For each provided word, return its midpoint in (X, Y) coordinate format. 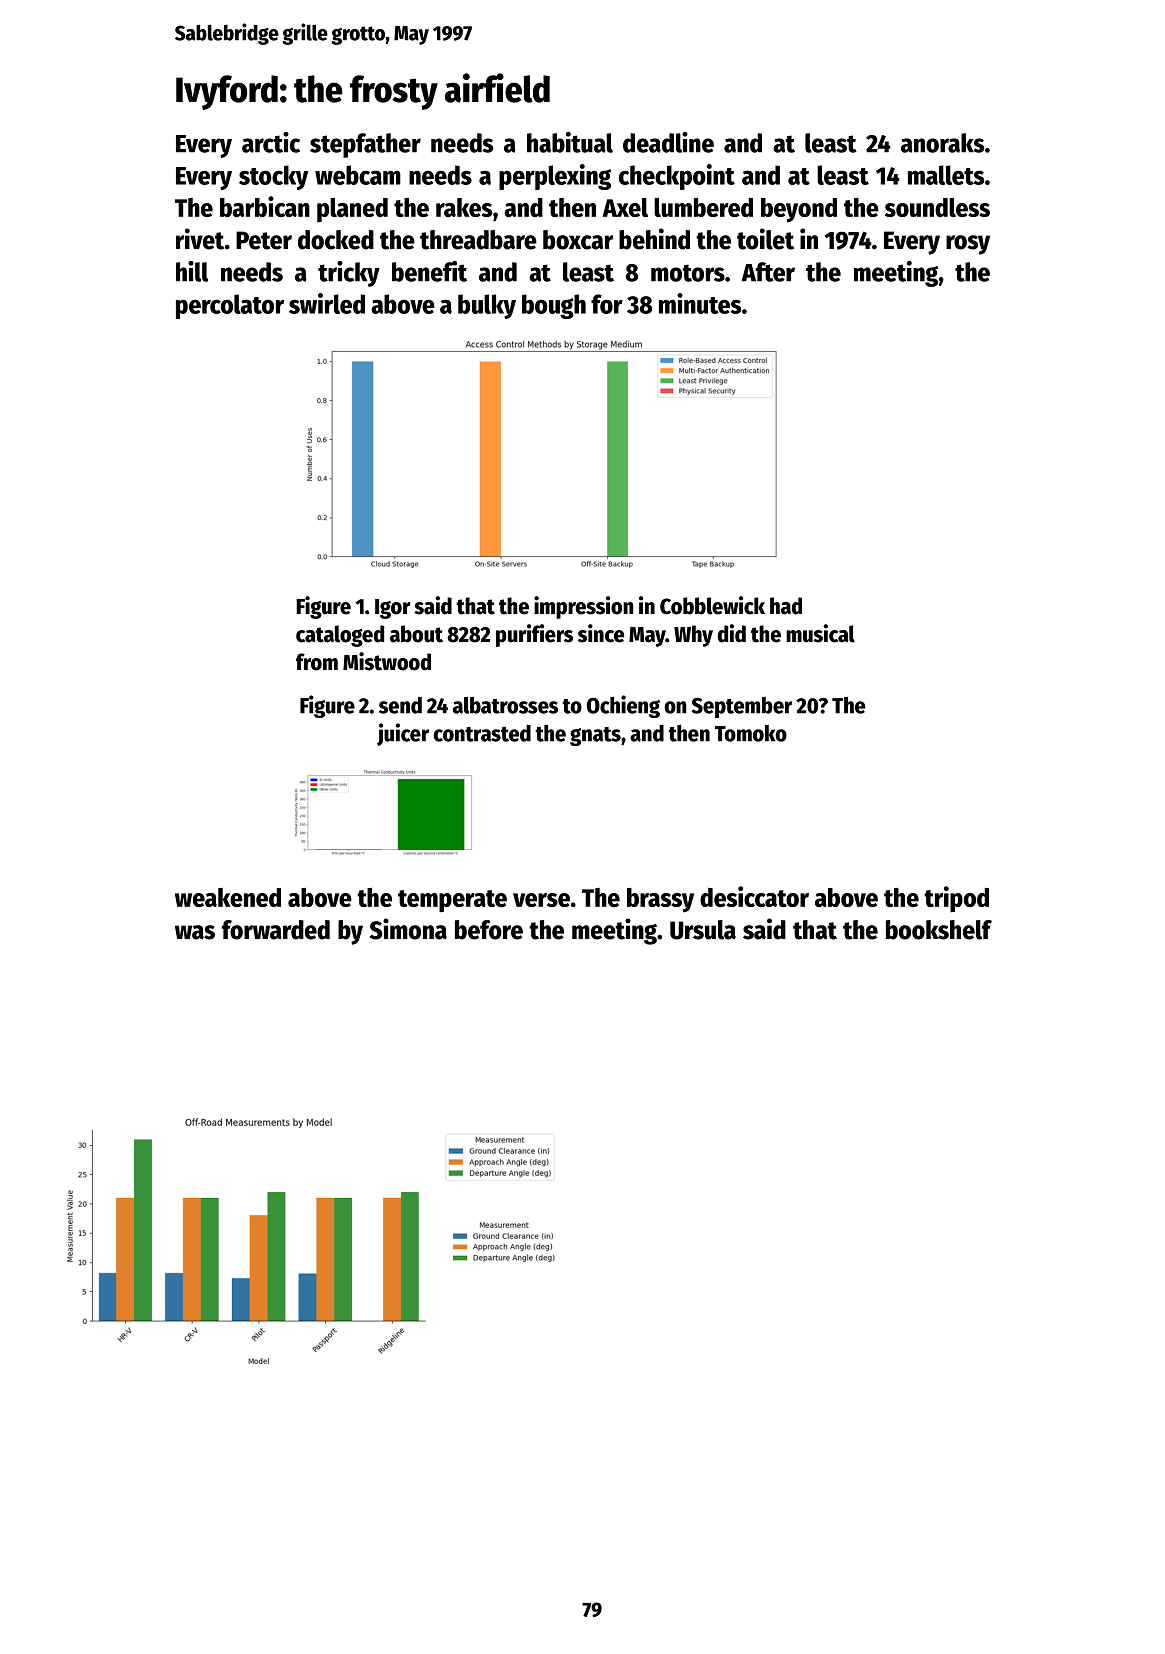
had (786, 606)
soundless (937, 207)
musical (820, 633)
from (317, 662)
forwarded (276, 930)
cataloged (340, 636)
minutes (700, 303)
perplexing (555, 177)
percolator (230, 306)
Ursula (703, 930)
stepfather (365, 145)
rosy (968, 245)
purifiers (534, 635)
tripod (956, 899)
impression (584, 607)
